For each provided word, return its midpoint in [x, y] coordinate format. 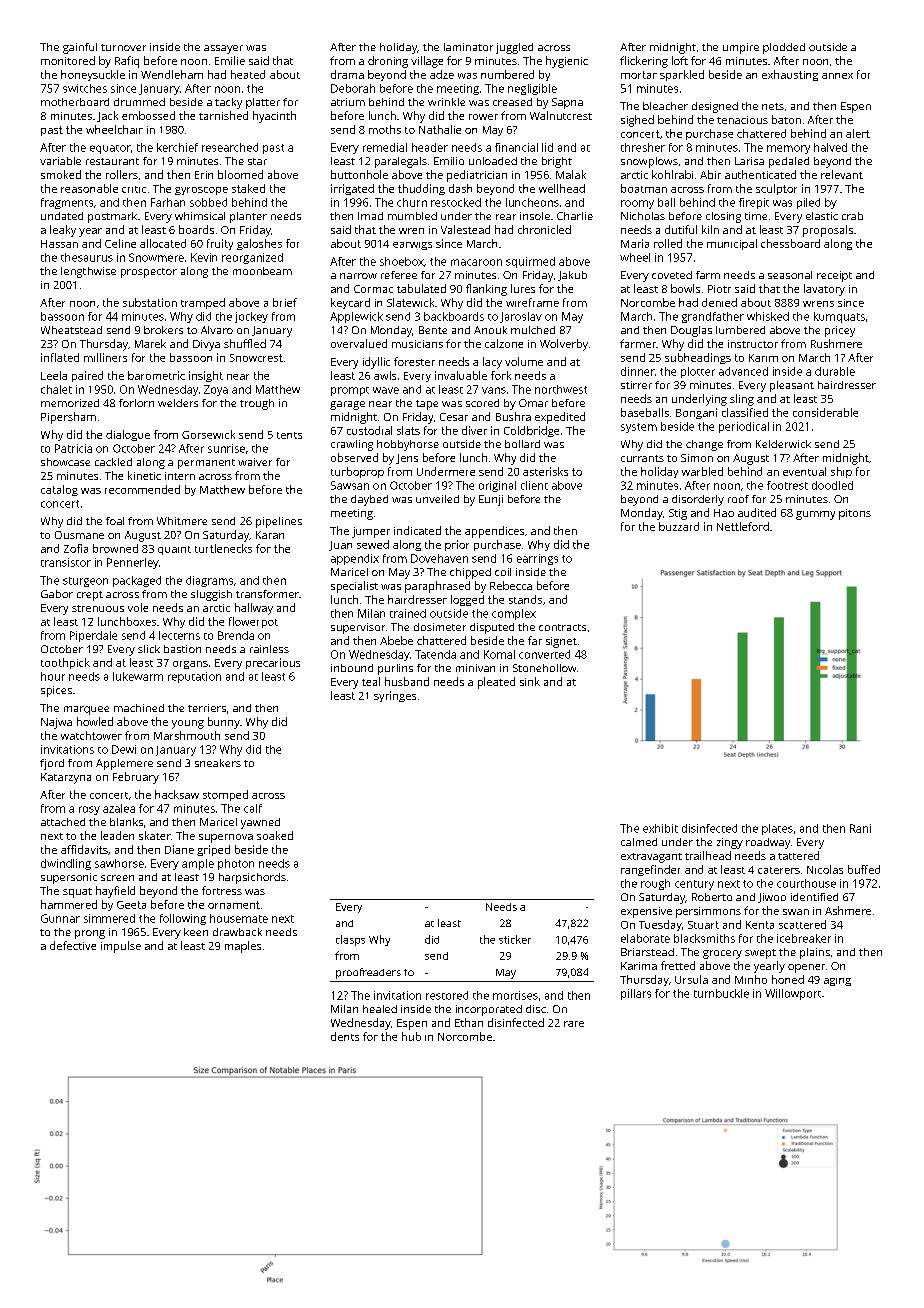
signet [561, 642]
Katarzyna [66, 778]
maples [243, 947]
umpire [741, 48]
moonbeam [262, 271]
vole [138, 607]
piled [808, 203]
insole [535, 216]
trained [408, 613]
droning [388, 62]
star [257, 161]
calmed [639, 842]
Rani [860, 828]
